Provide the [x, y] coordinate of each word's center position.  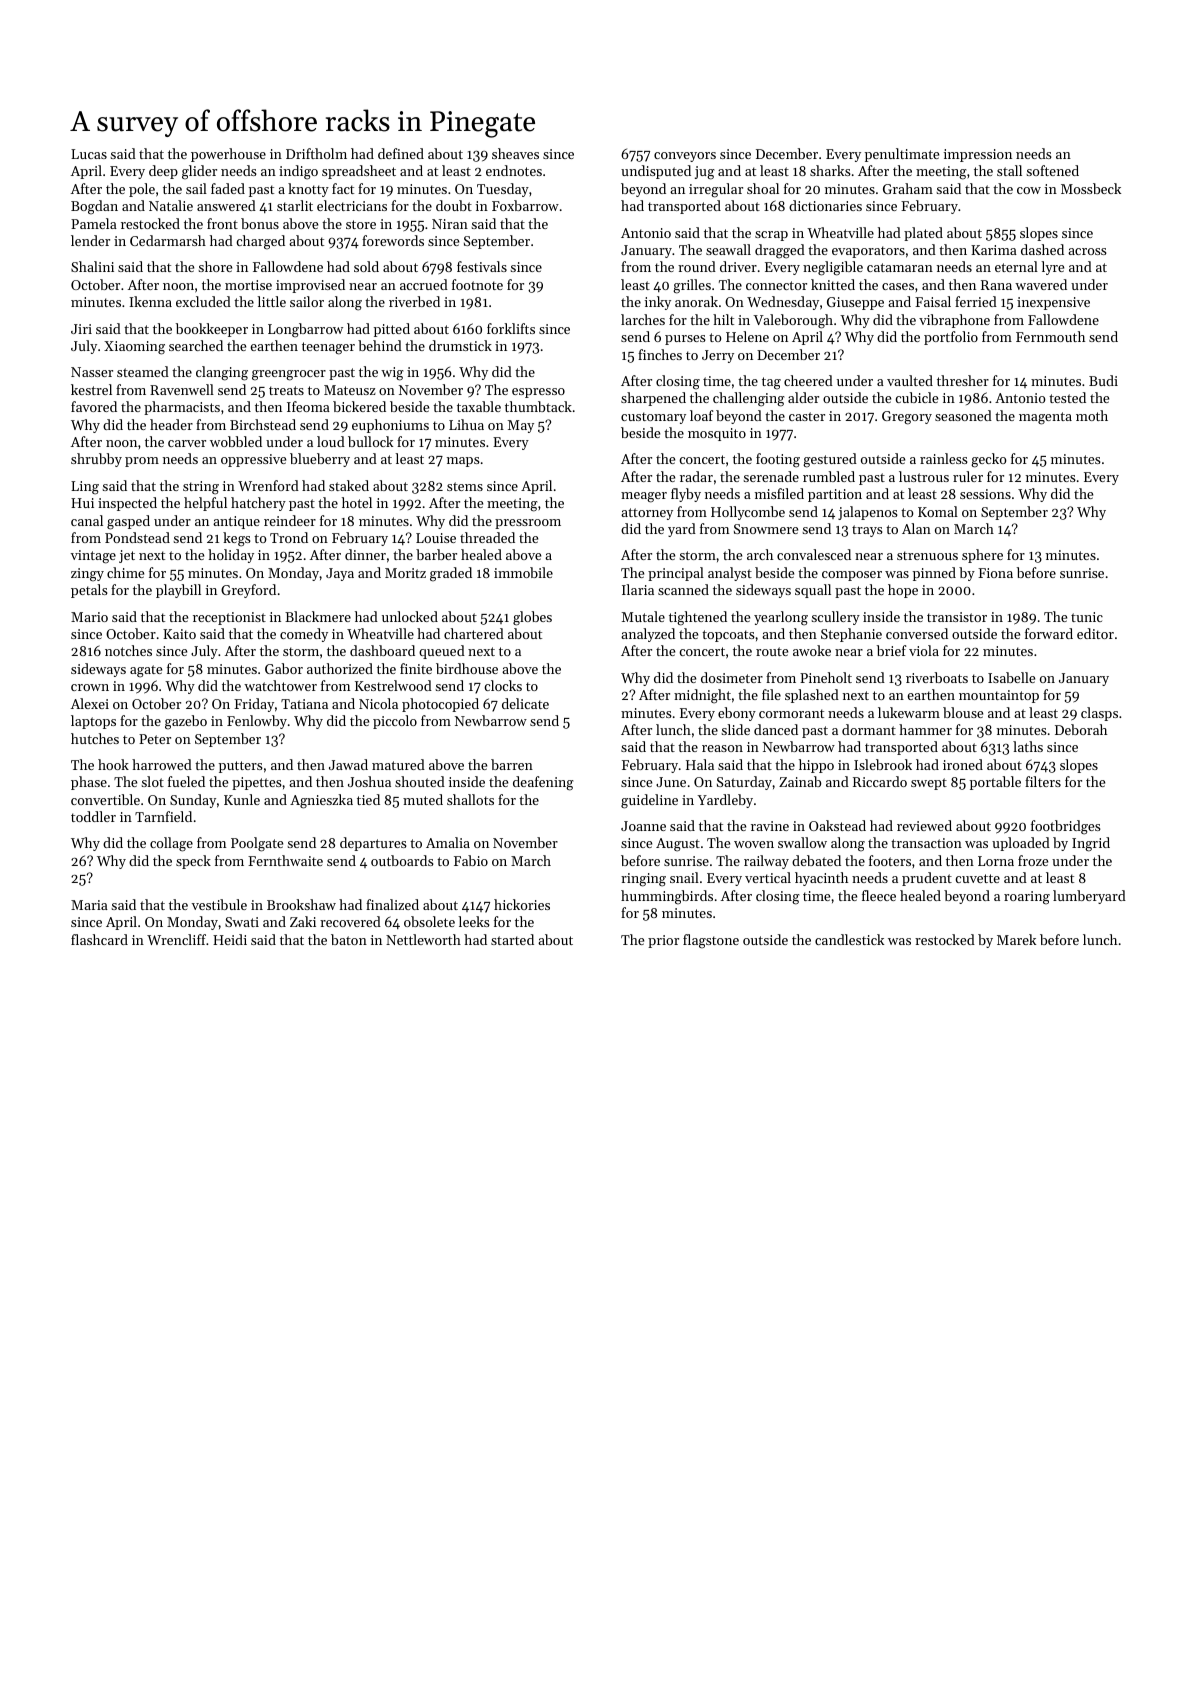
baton [349, 939]
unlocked [410, 616]
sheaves [515, 153]
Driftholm [316, 153]
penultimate [902, 155]
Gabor [284, 668]
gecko [989, 460]
